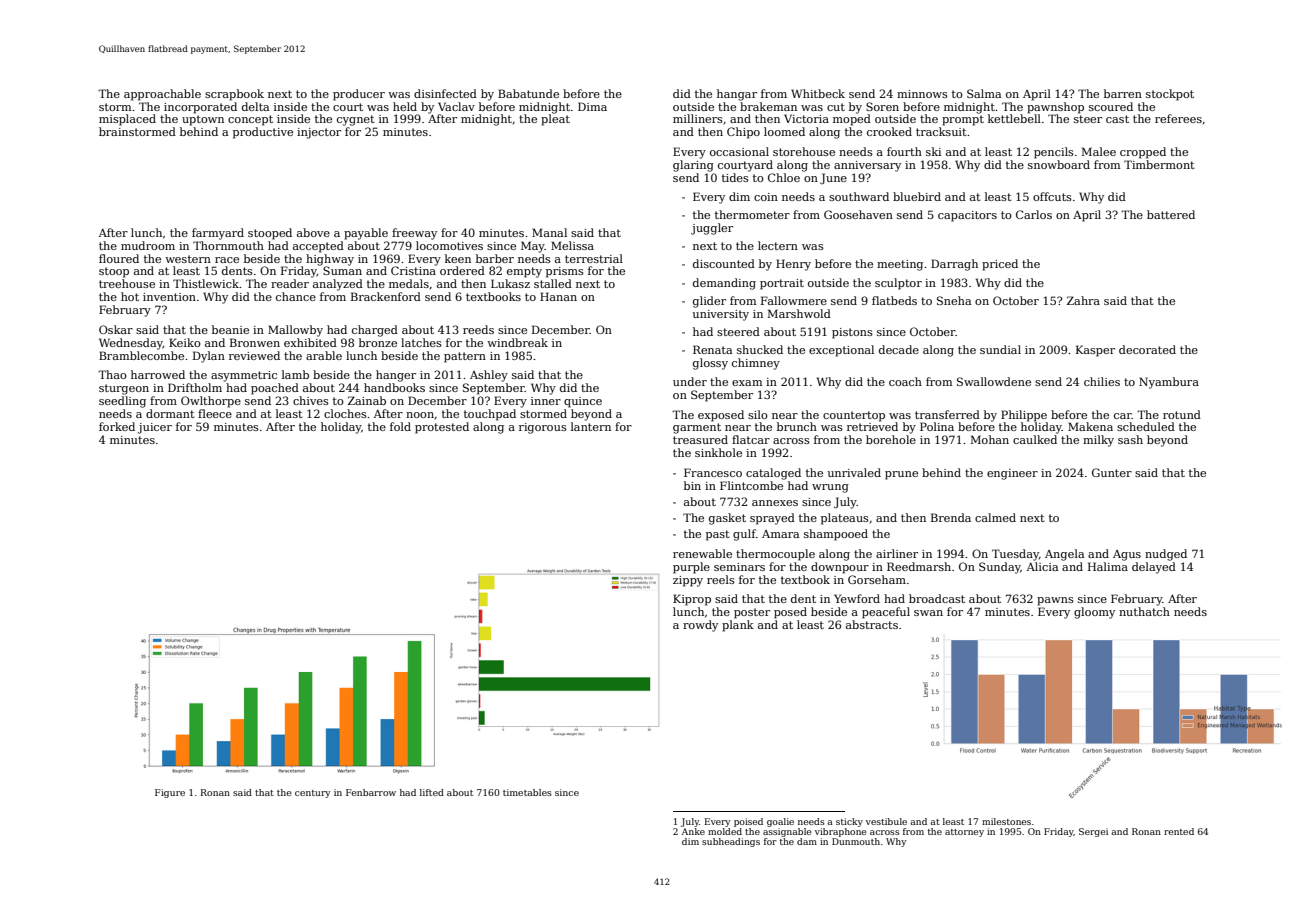 Image resolution: width=1308 pixels, height=924 pixels. What do you see at coordinates (1034, 214) in the image?
I see `Carlos` at bounding box center [1034, 214].
